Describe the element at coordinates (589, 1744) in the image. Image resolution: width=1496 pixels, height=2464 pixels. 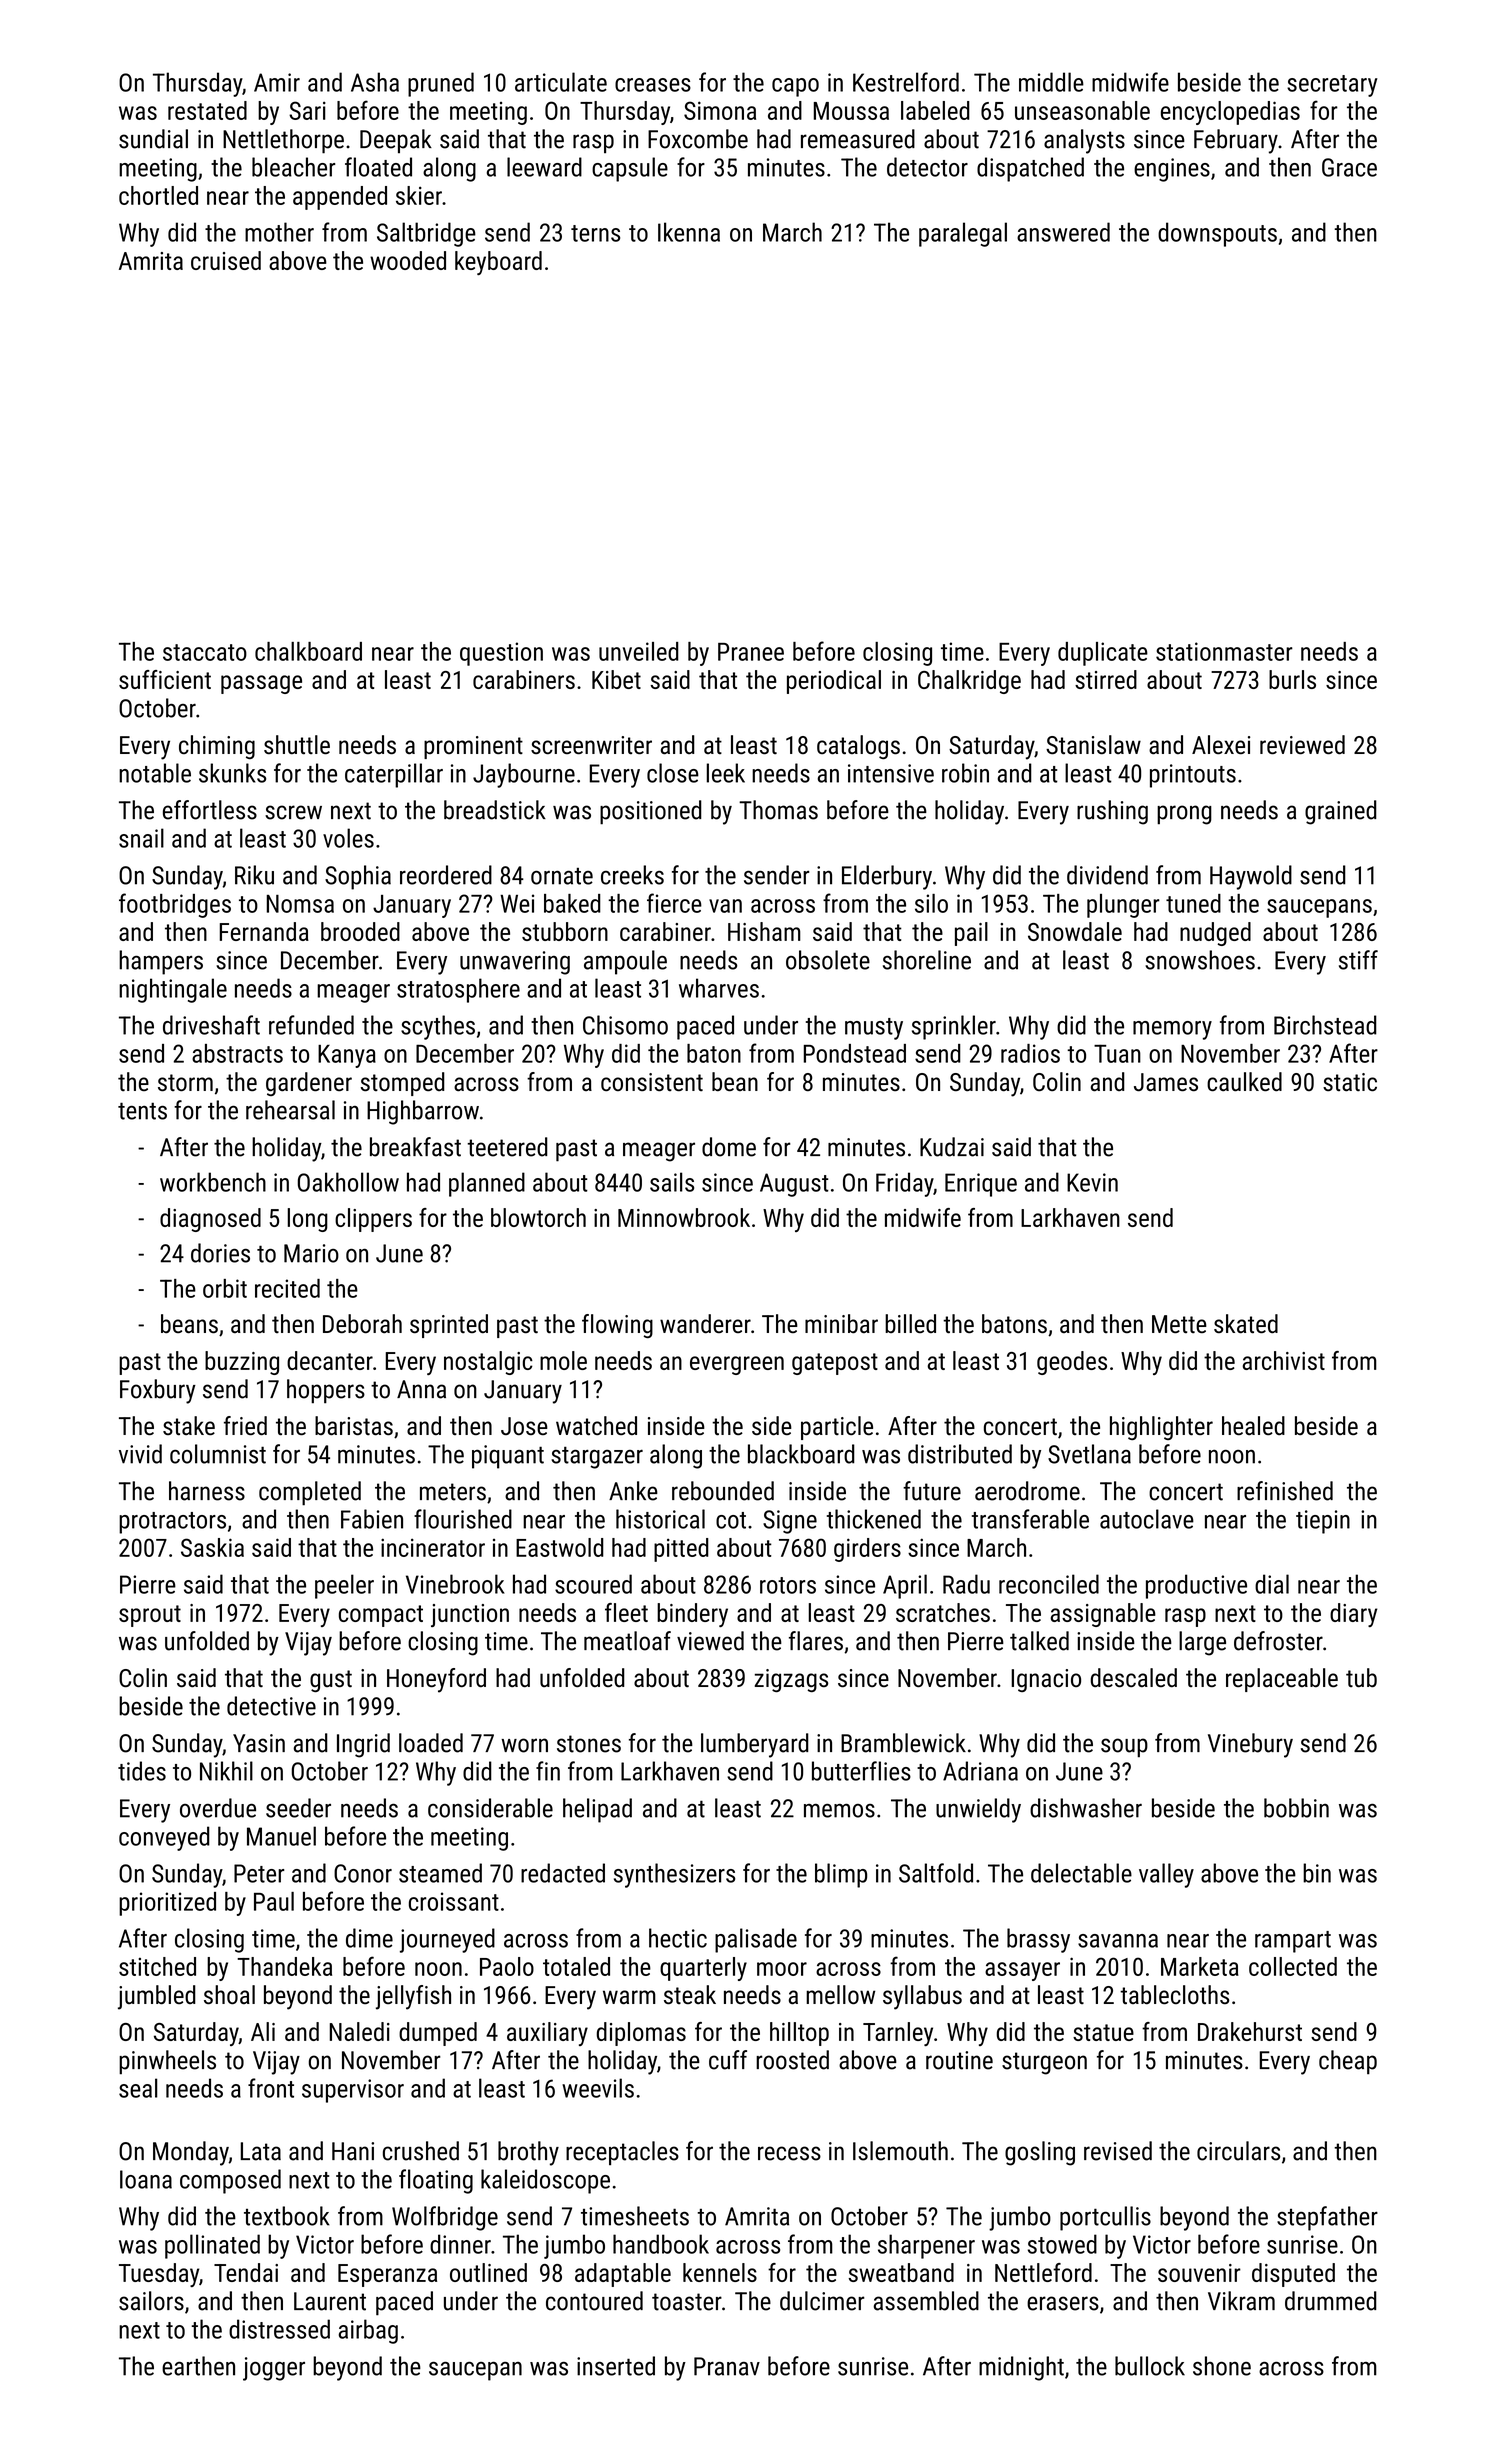
I see `stones` at that location.
